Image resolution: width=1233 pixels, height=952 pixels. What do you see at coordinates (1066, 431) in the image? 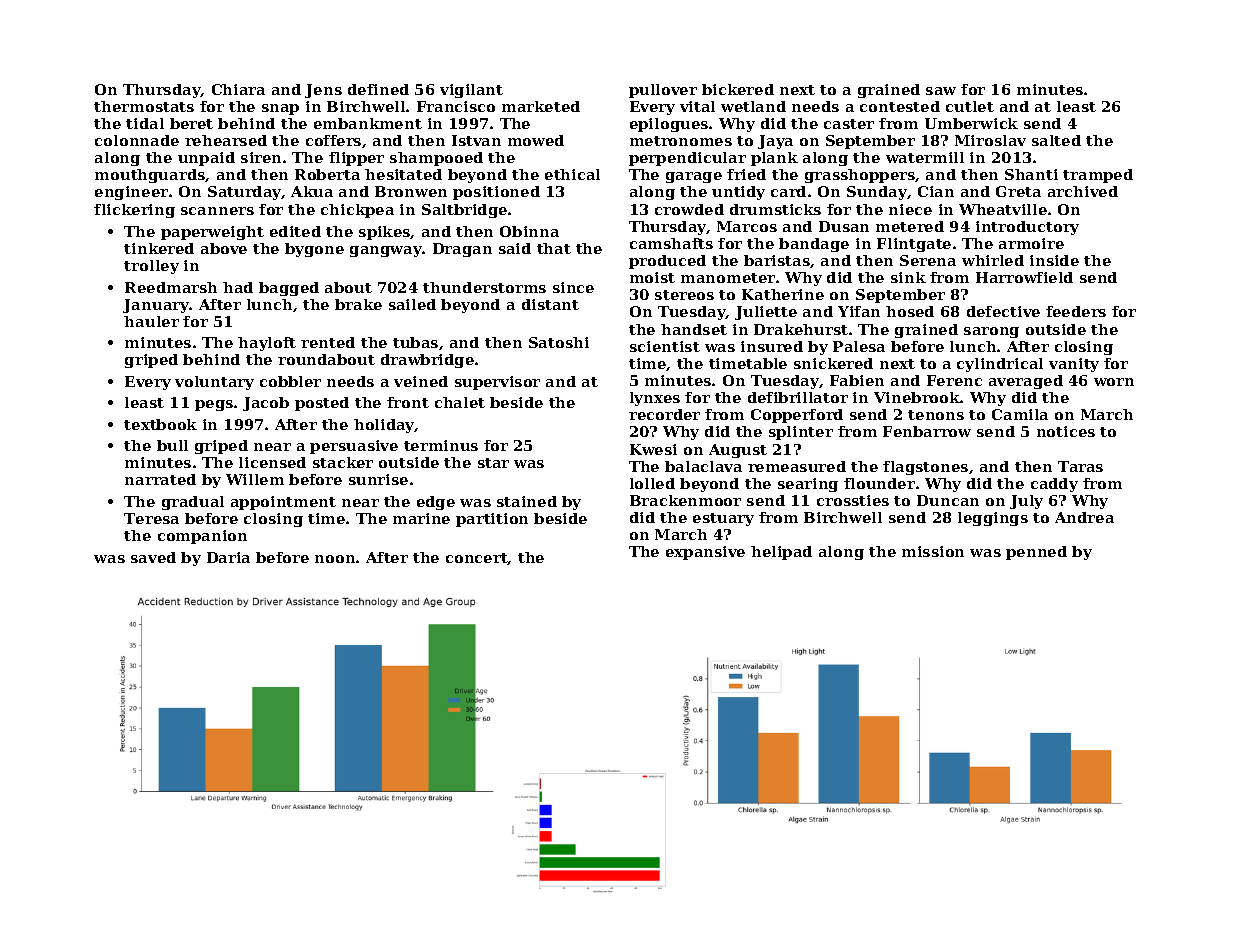
I see `notices` at bounding box center [1066, 431].
